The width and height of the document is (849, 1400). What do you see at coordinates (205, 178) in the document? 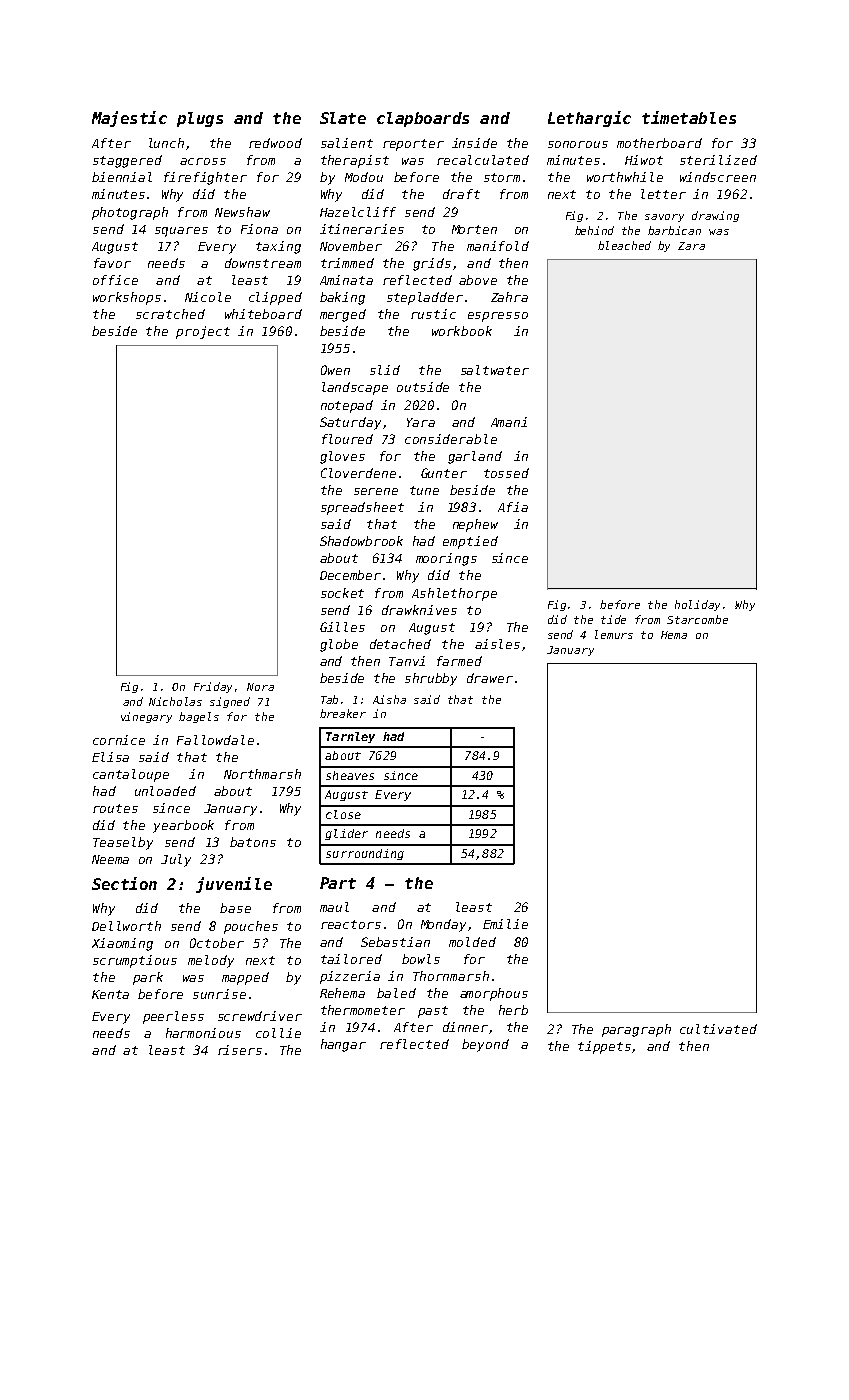
I see `firefighter` at bounding box center [205, 178].
